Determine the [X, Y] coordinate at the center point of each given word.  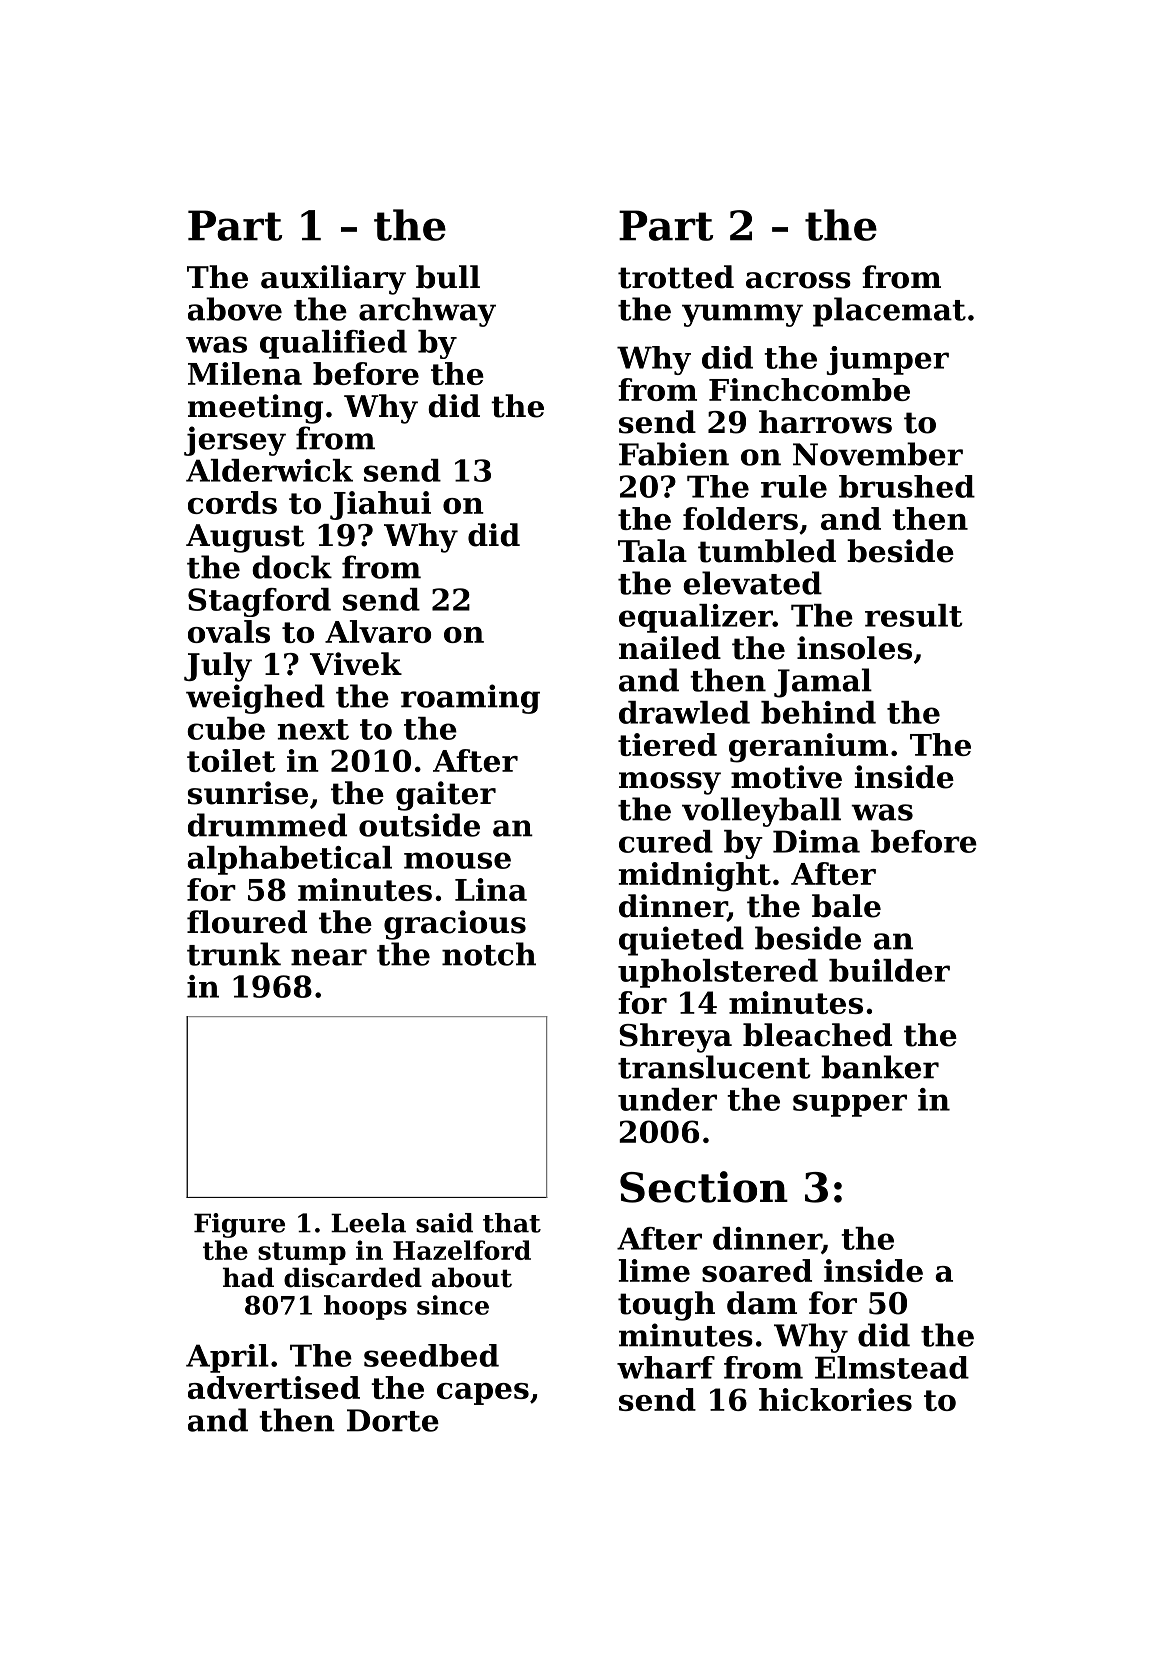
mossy [670, 783]
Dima [816, 841]
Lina [491, 889]
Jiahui [380, 505]
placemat [889, 312]
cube [226, 728]
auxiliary [333, 280]
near [329, 957]
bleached [817, 1035]
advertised [274, 1387]
